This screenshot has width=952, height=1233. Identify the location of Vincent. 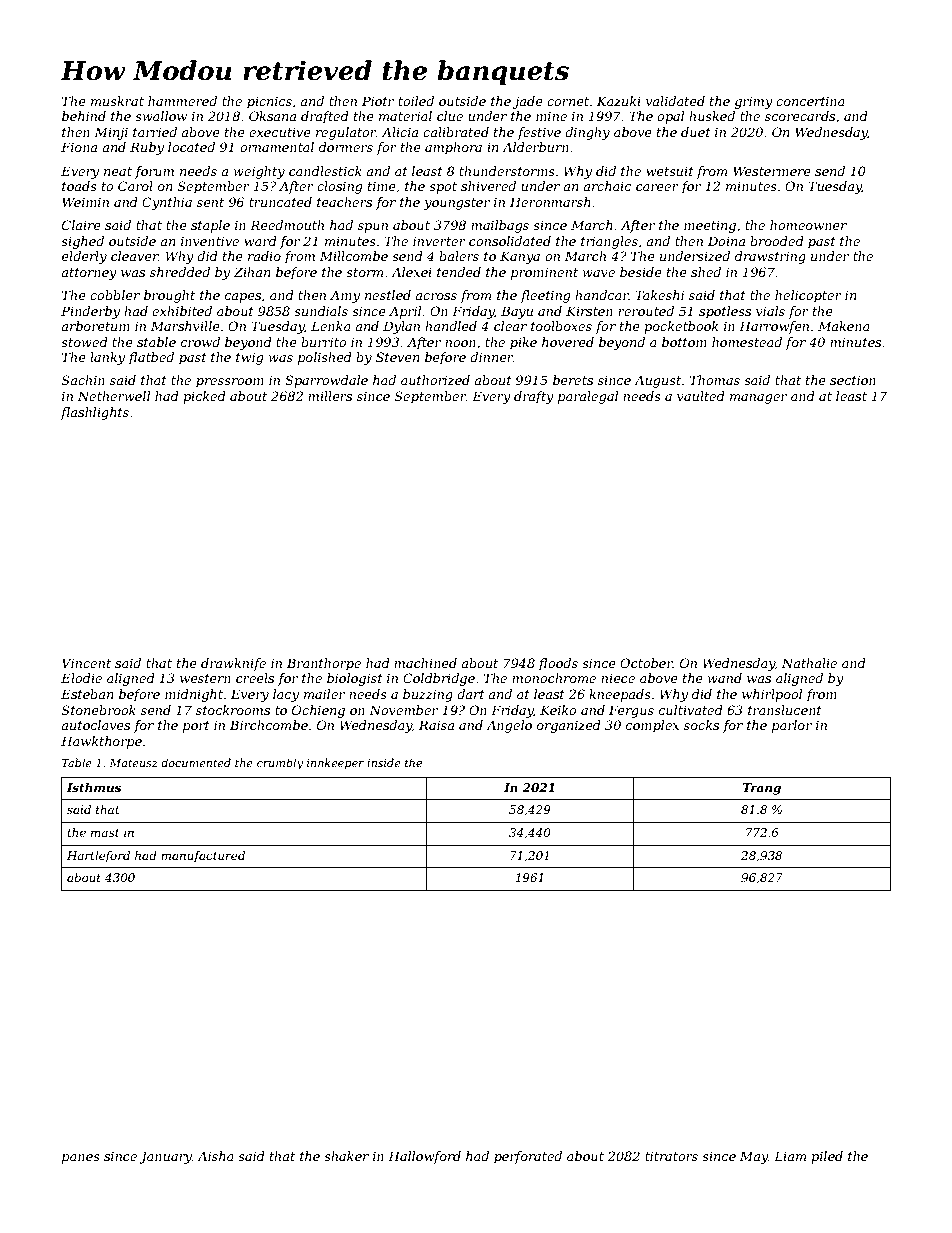
(86, 663).
